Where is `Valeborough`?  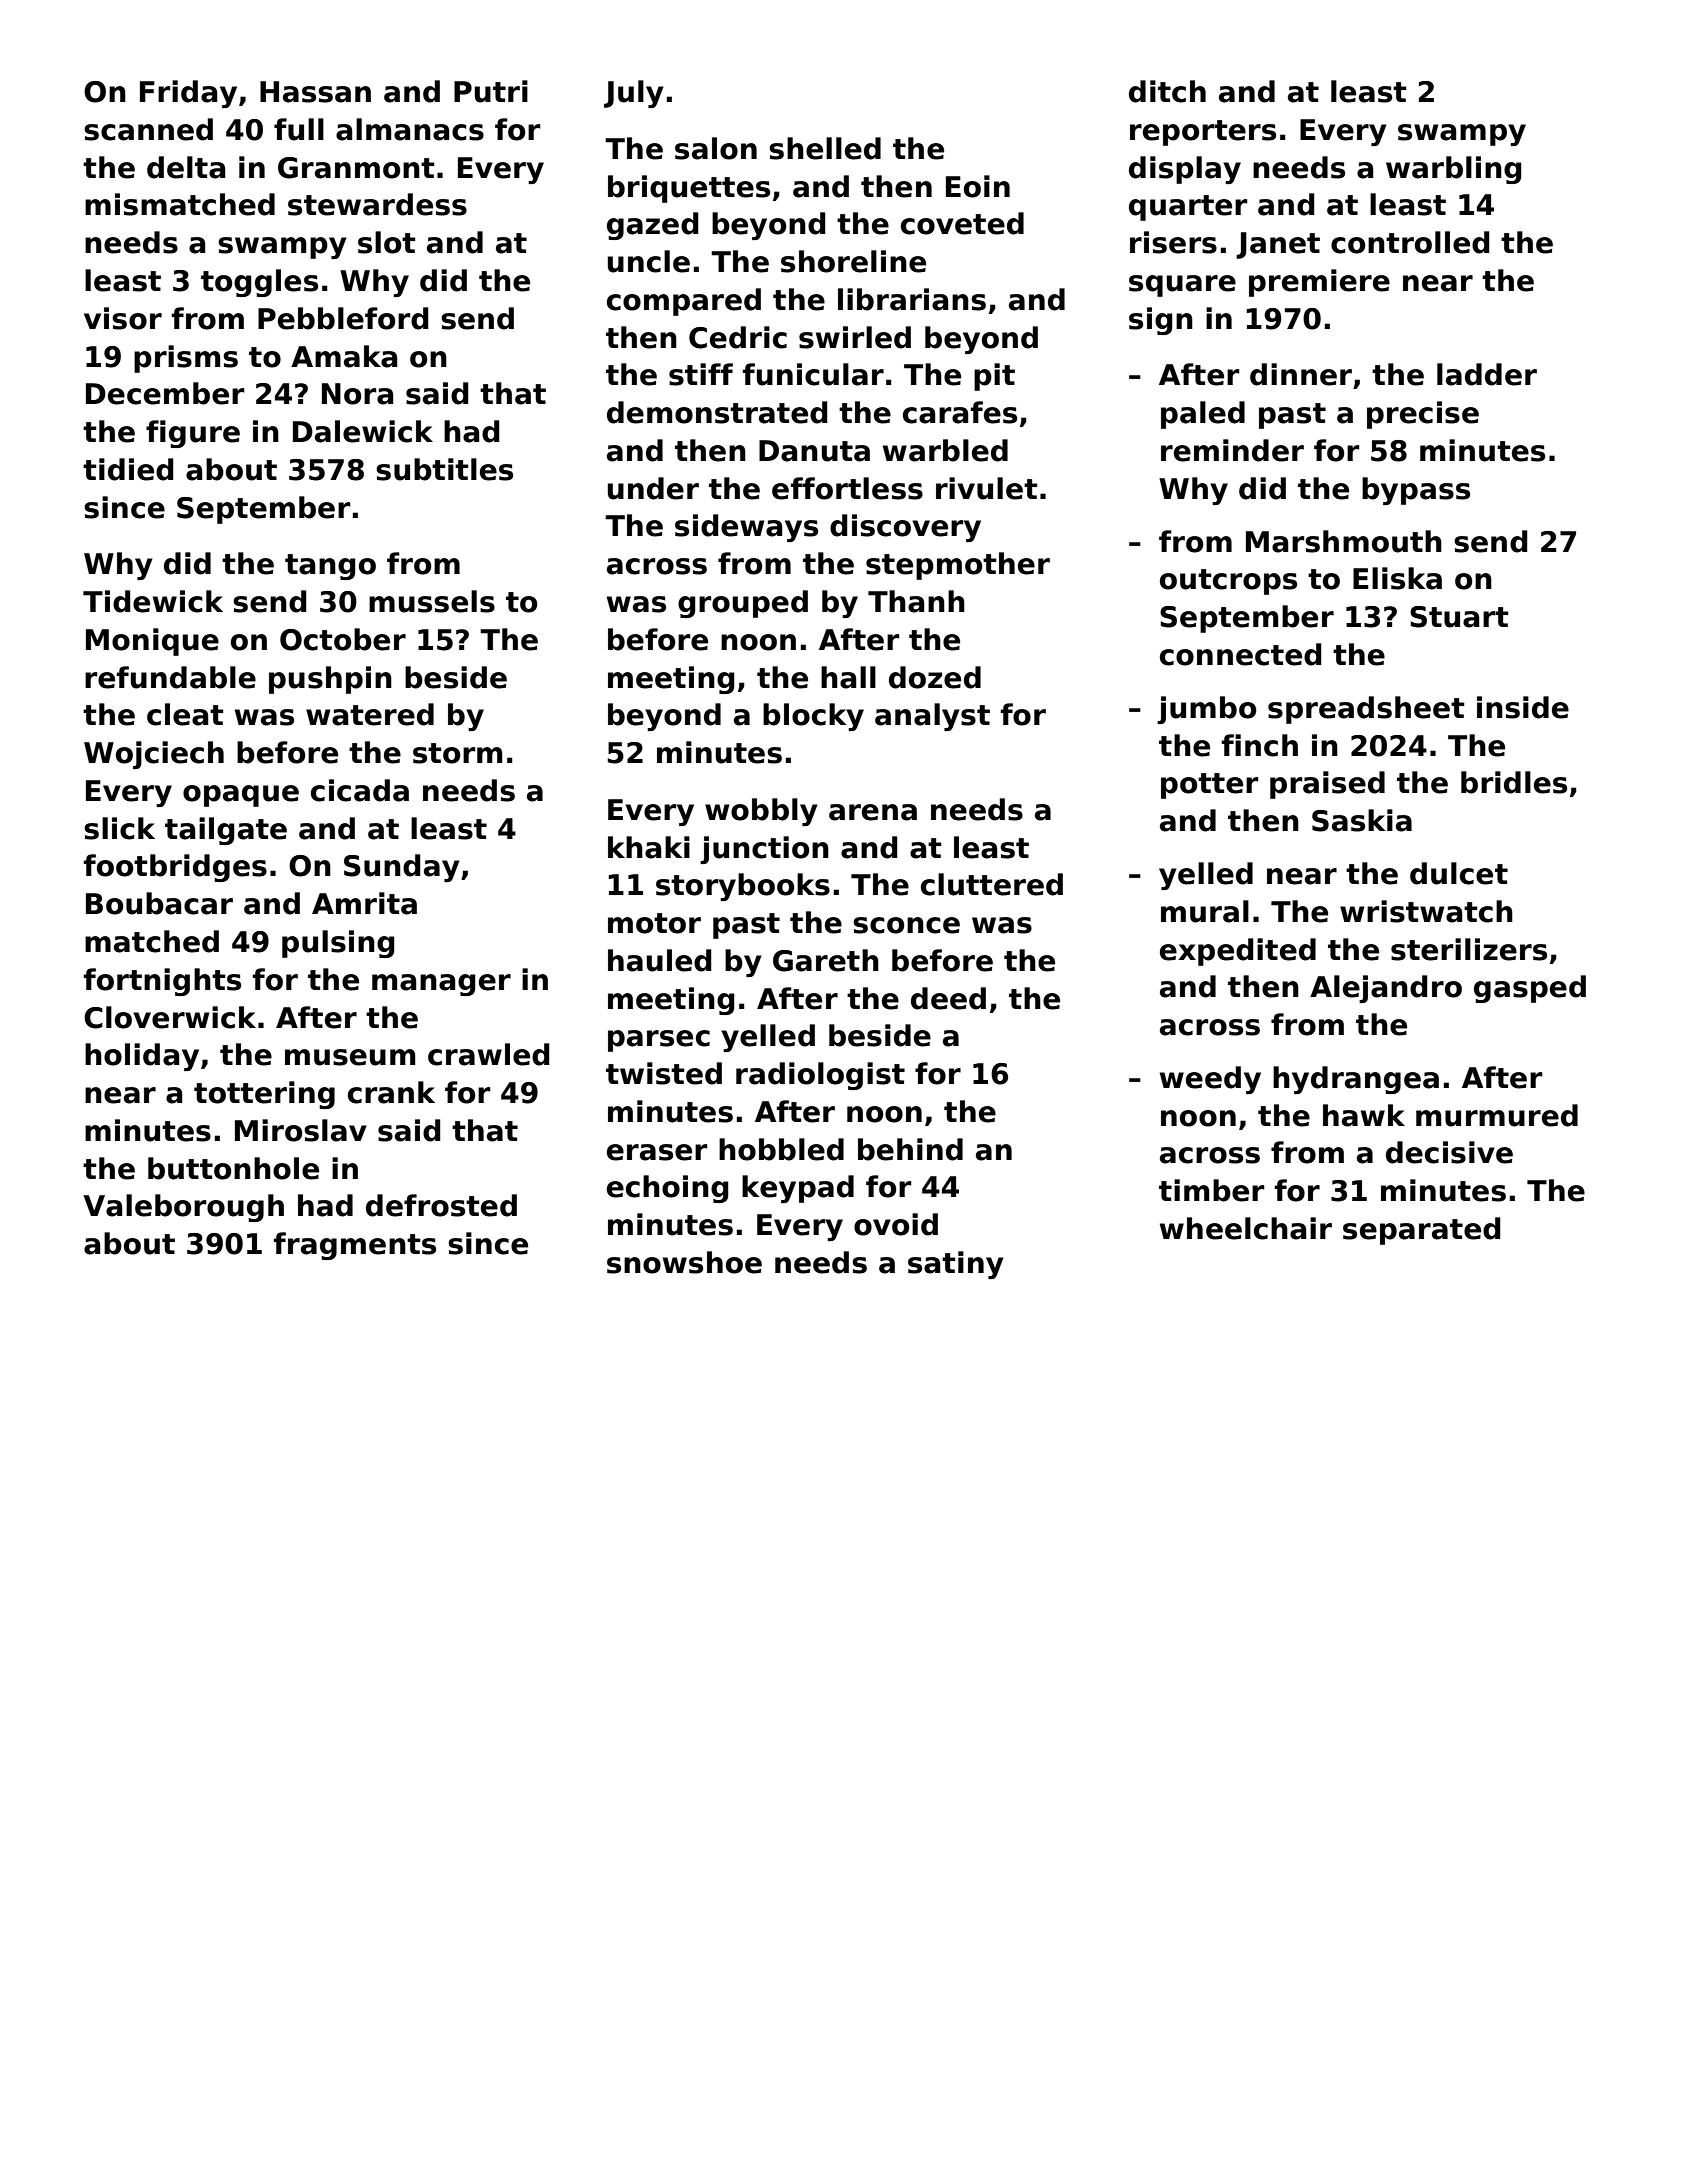
Valeborough is located at coordinates (183, 1208).
